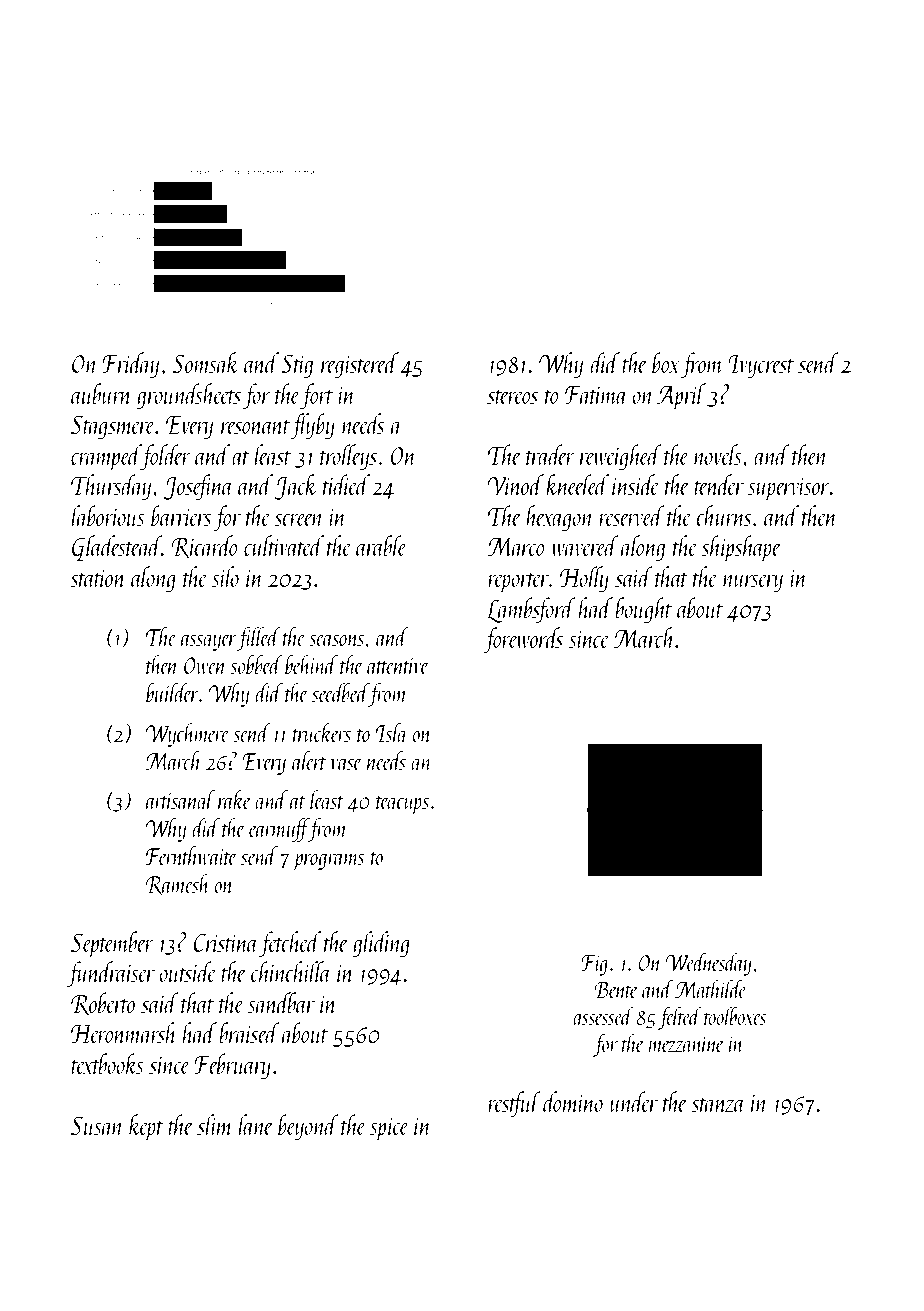  I want to click on registered, so click(360, 365).
